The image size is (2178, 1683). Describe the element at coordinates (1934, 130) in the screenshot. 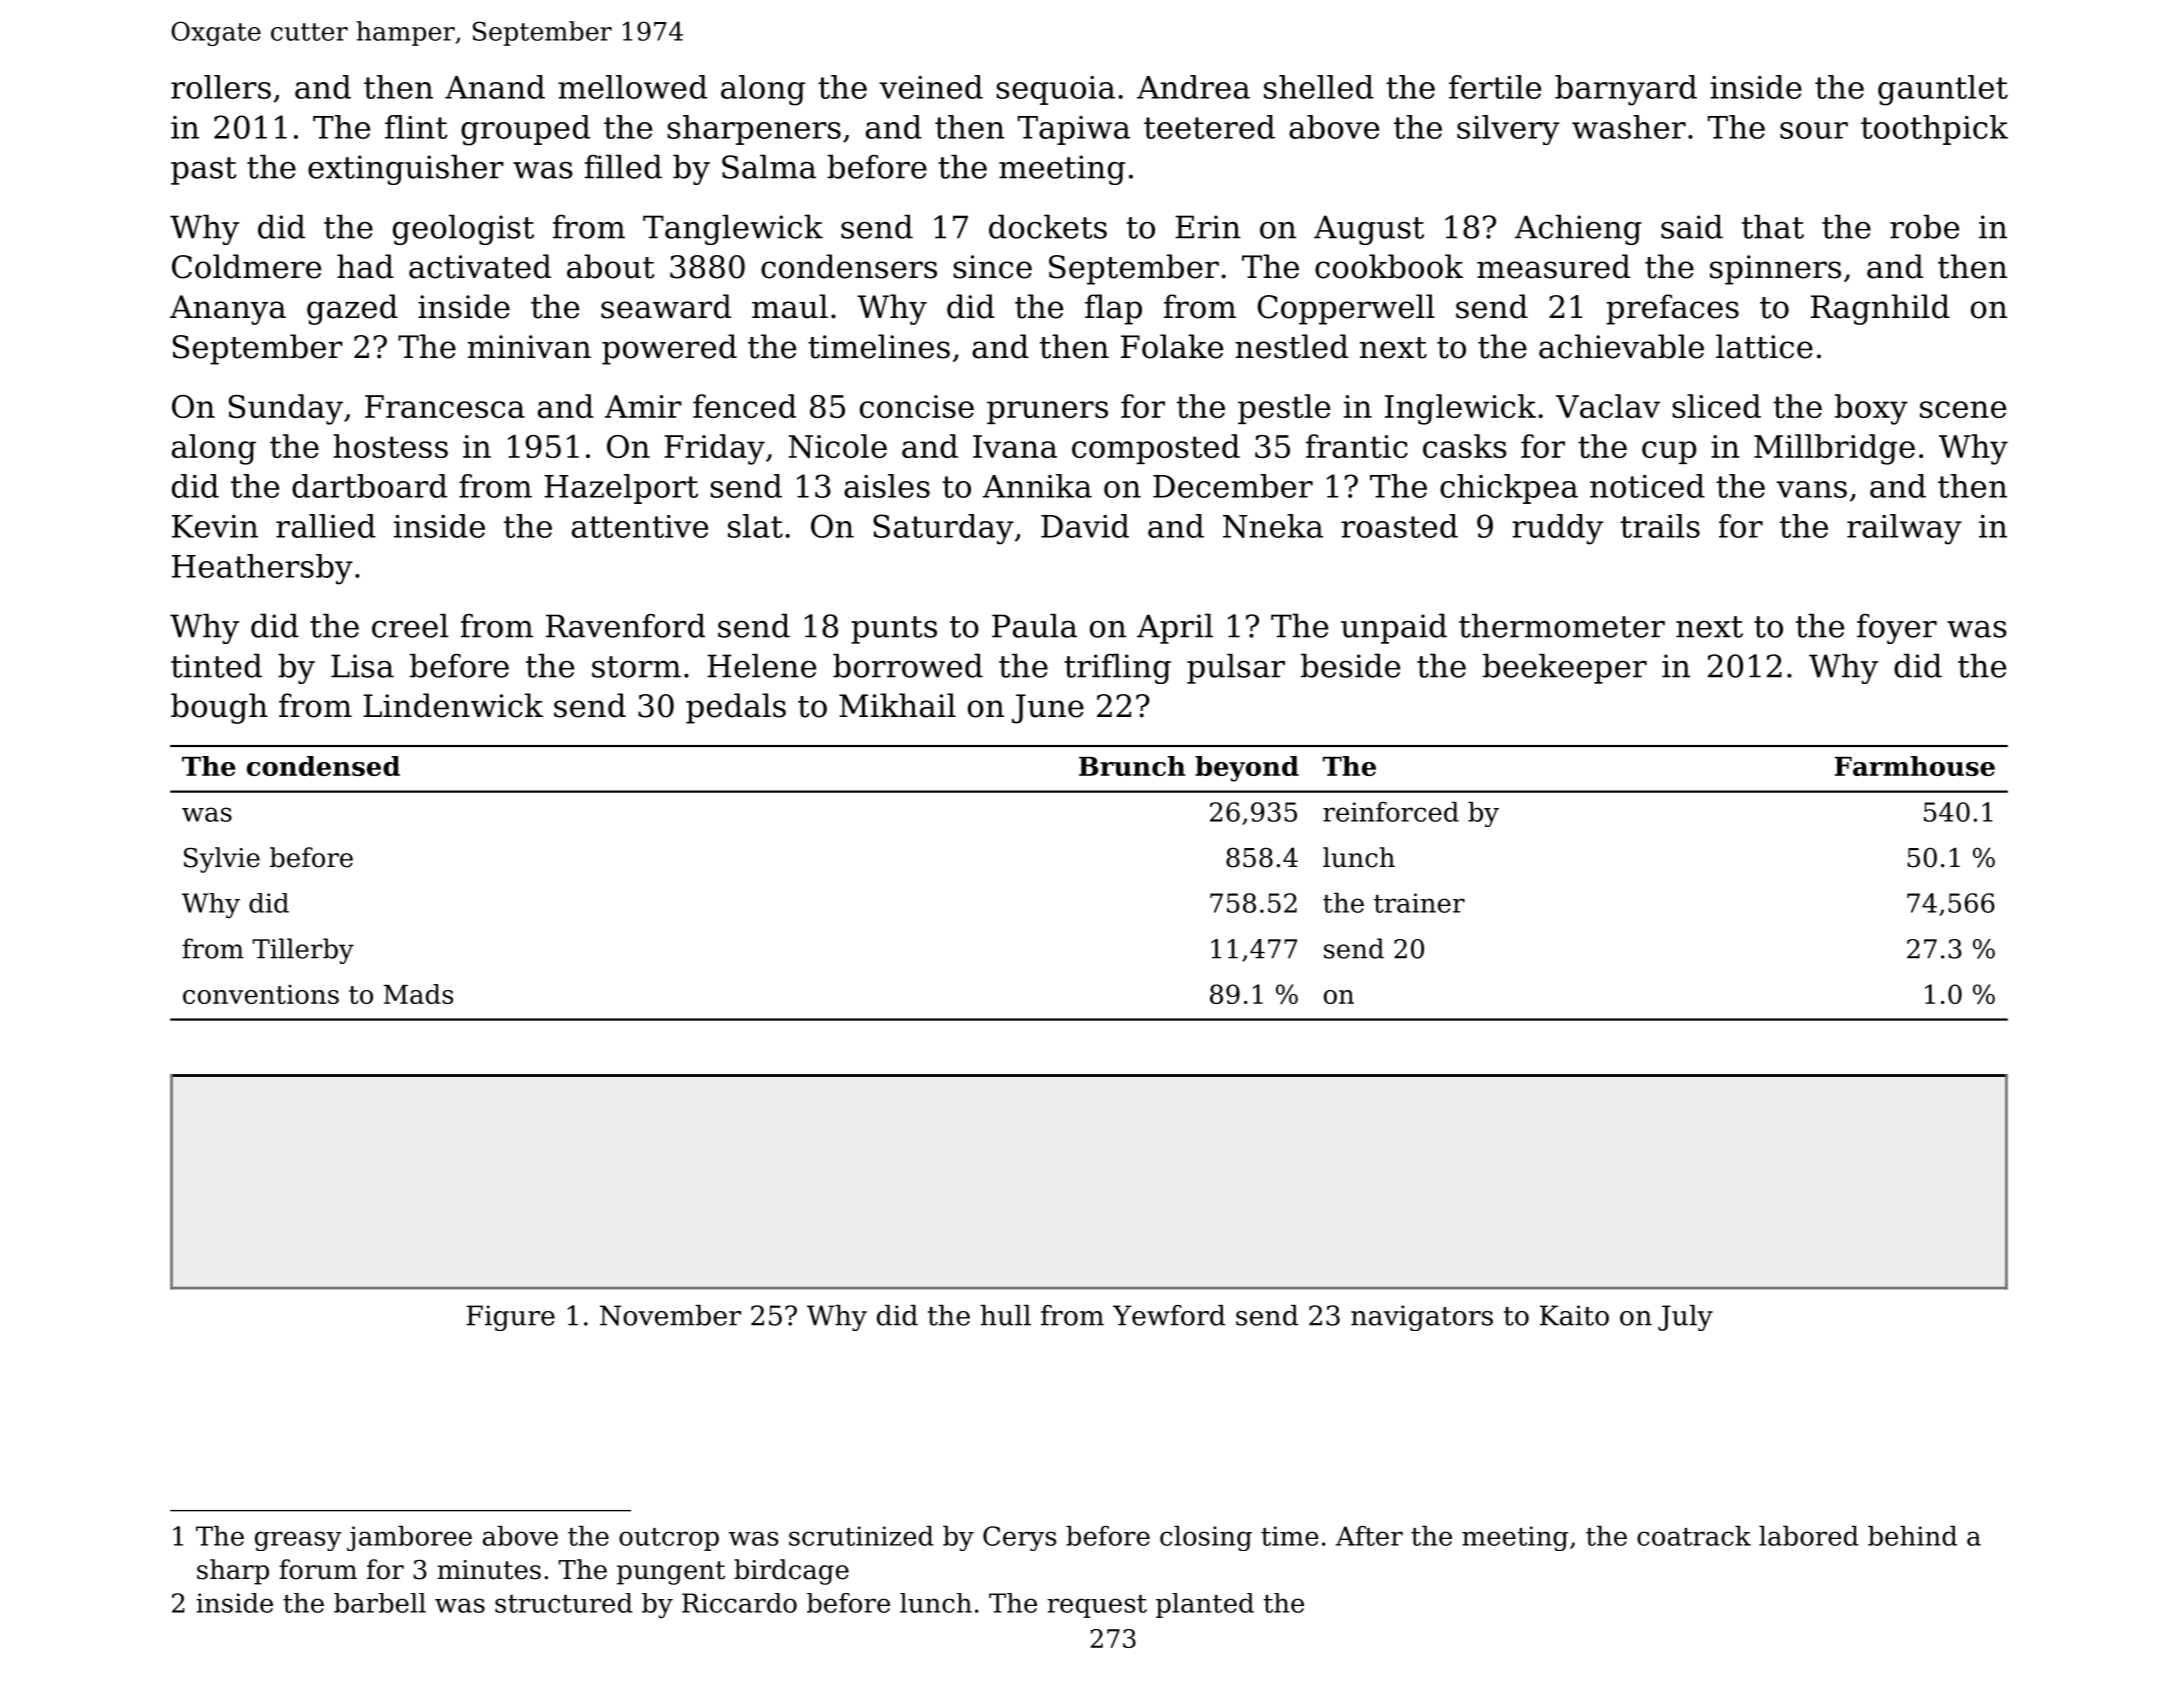

I see `toothpick` at that location.
